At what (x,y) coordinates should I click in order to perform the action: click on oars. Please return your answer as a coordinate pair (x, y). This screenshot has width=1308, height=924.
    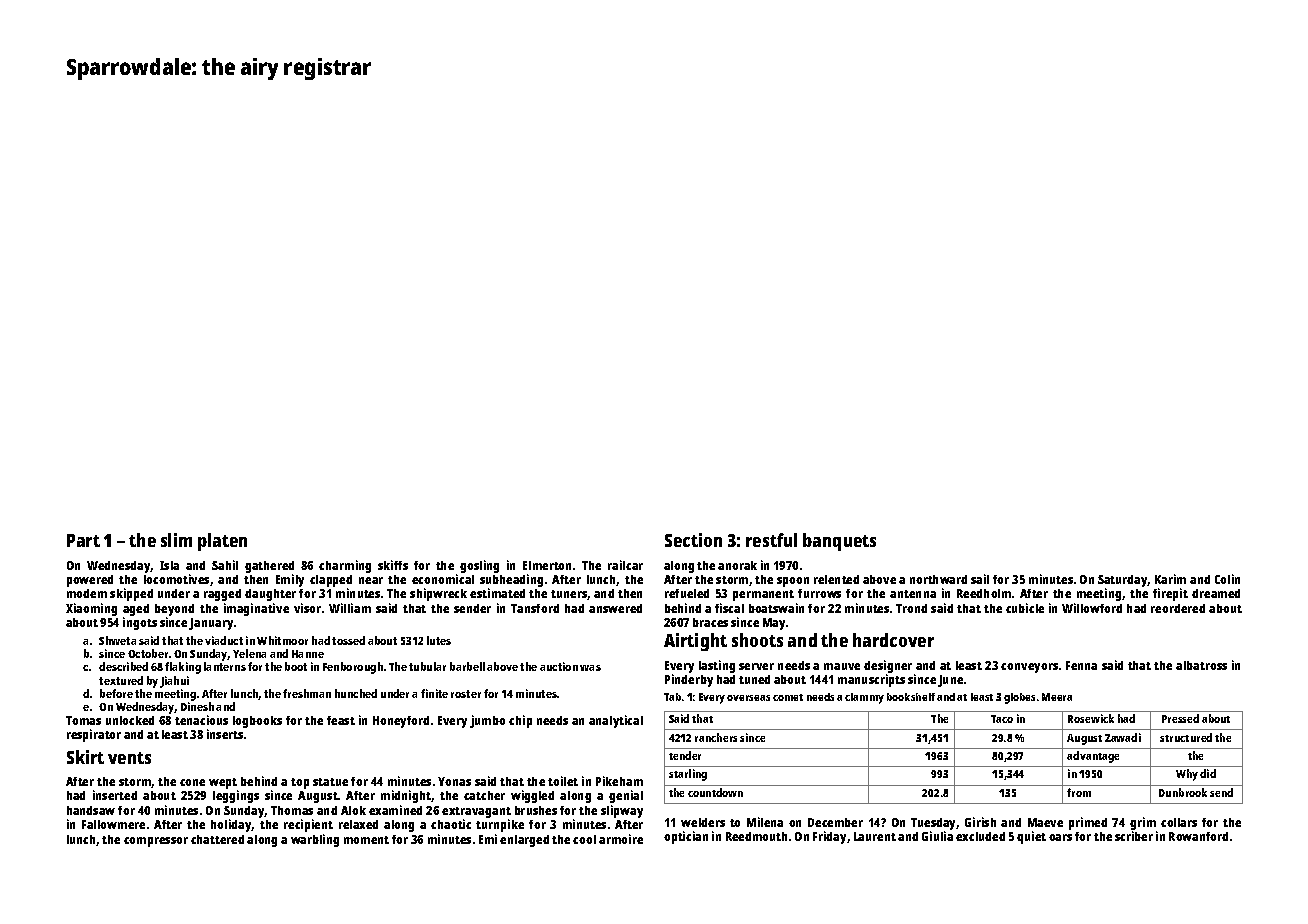
    Looking at the image, I should click on (1060, 837).
